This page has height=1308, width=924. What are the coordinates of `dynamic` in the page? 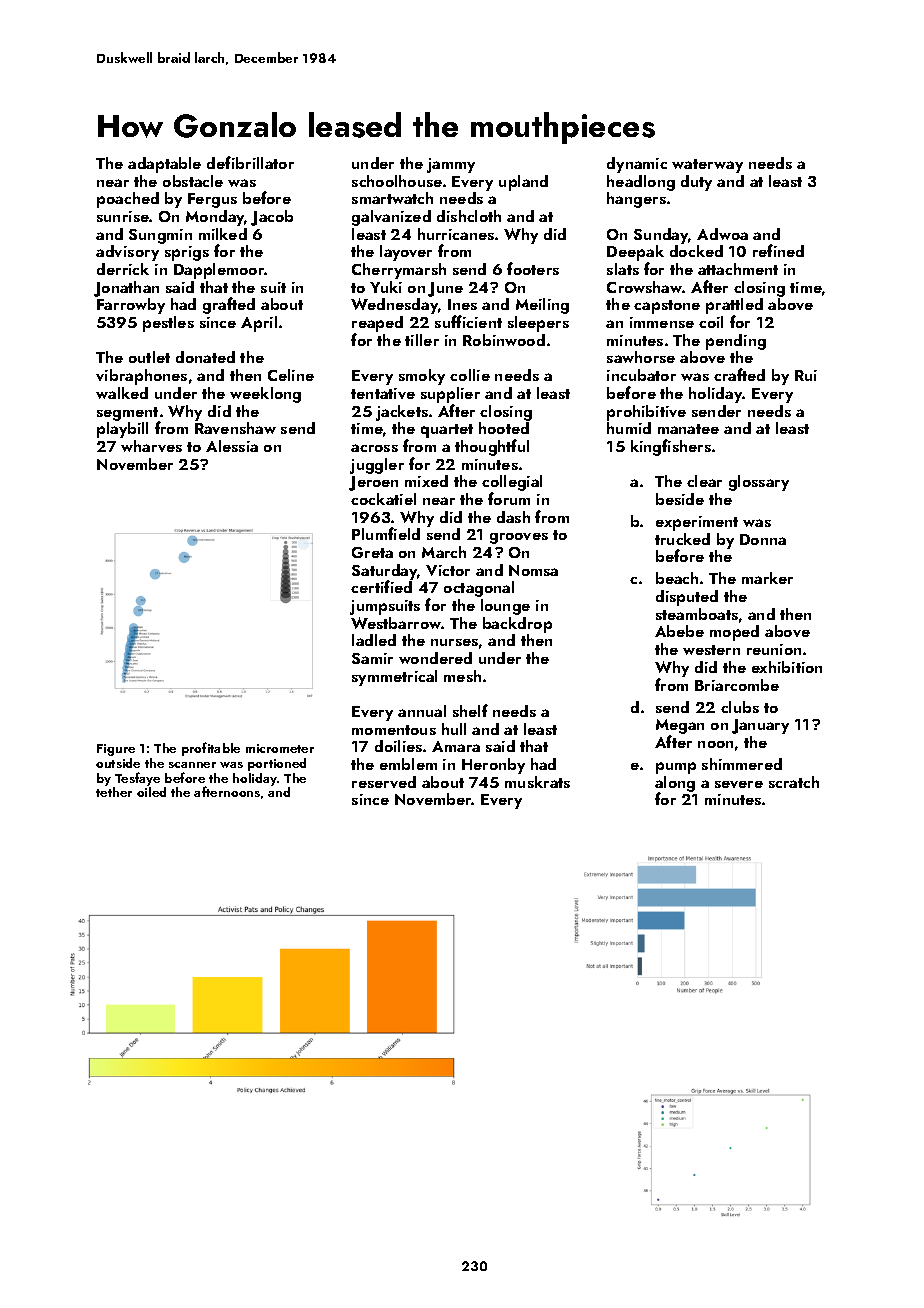 It's located at (637, 165).
